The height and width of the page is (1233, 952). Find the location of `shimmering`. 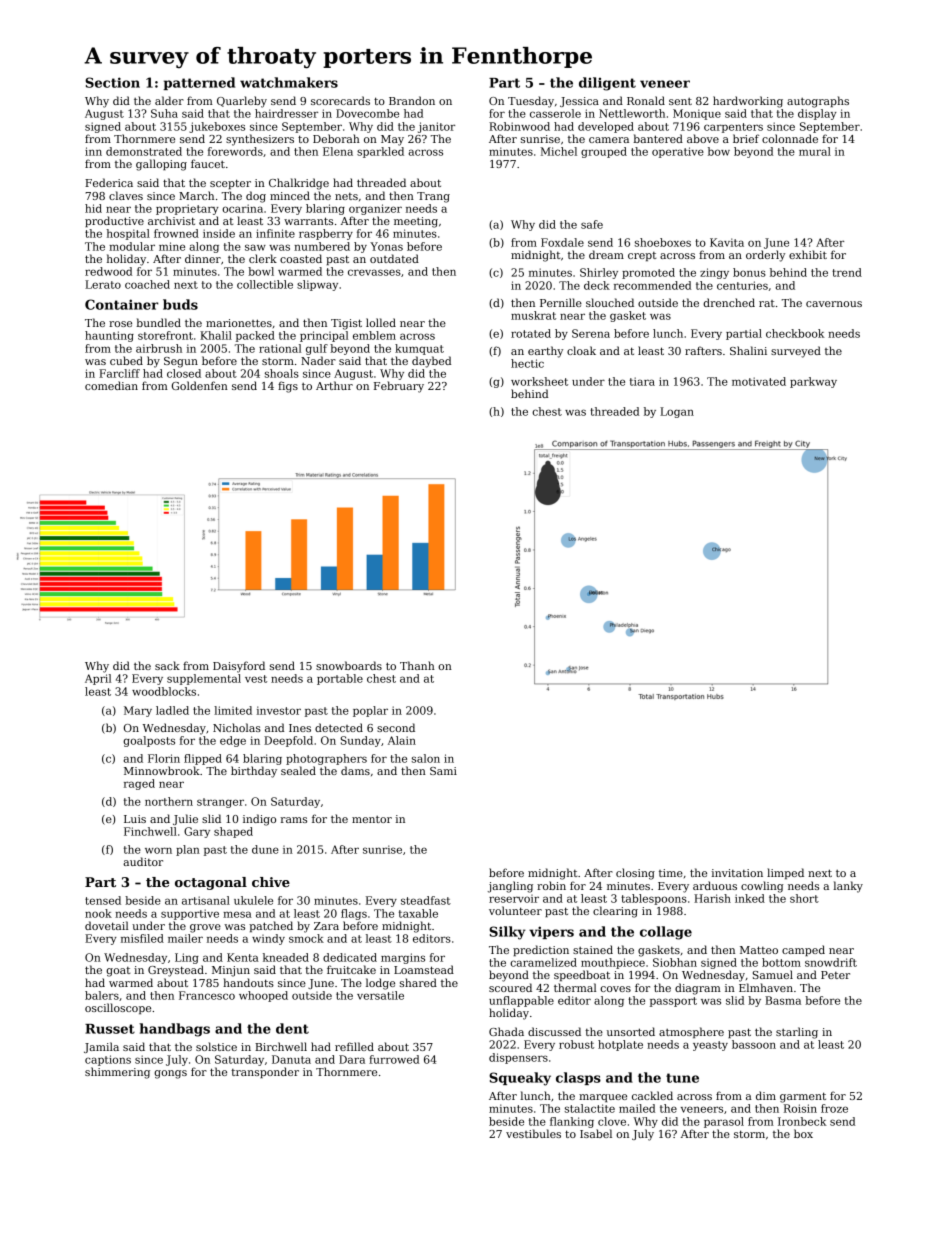

shimmering is located at coordinates (117, 1073).
